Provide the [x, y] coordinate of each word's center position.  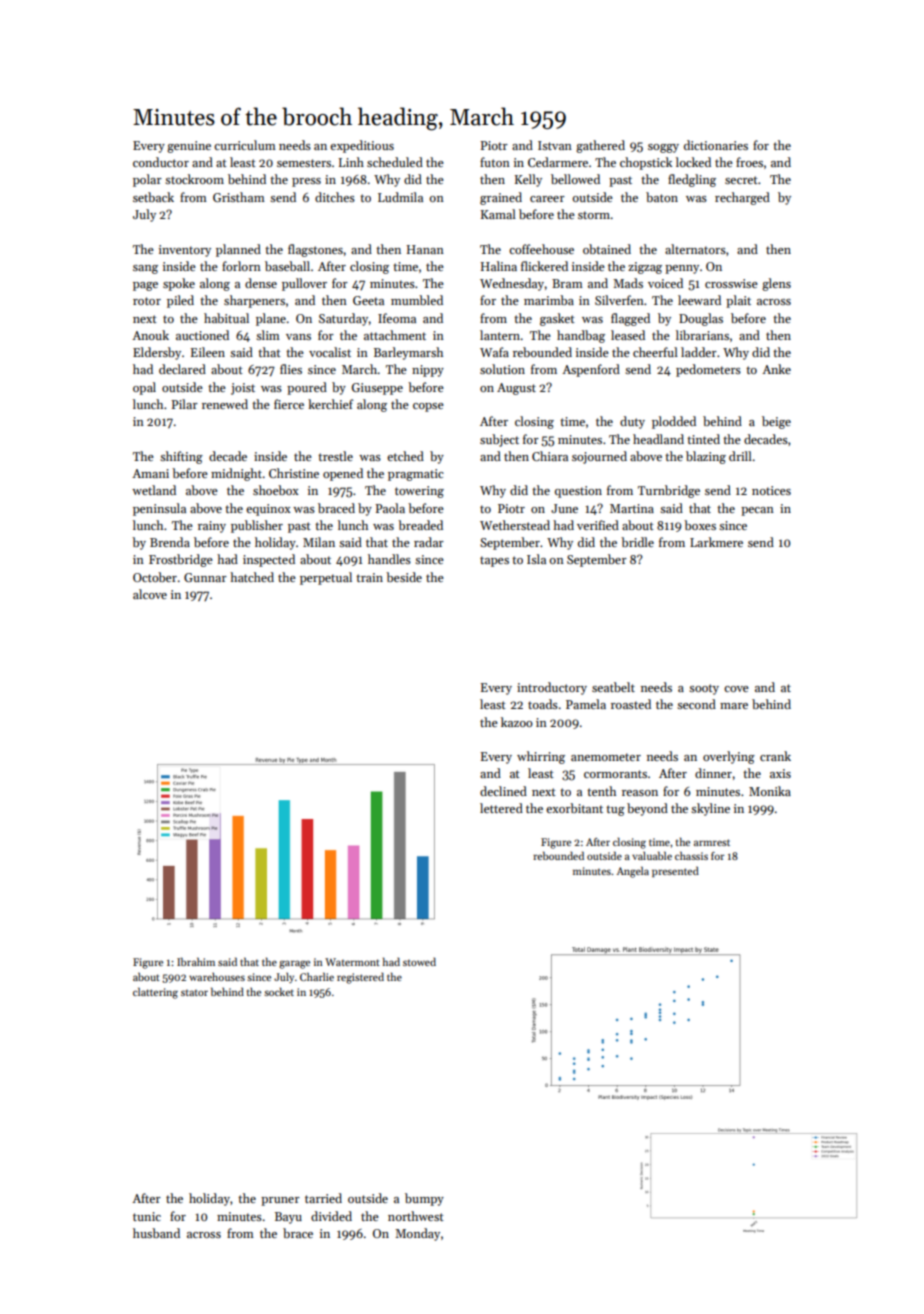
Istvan [555, 145]
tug [615, 810]
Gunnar [205, 577]
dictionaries [716, 145]
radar [429, 542]
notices [771, 490]
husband [156, 1233]
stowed [419, 961]
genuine [189, 147]
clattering [155, 993]
